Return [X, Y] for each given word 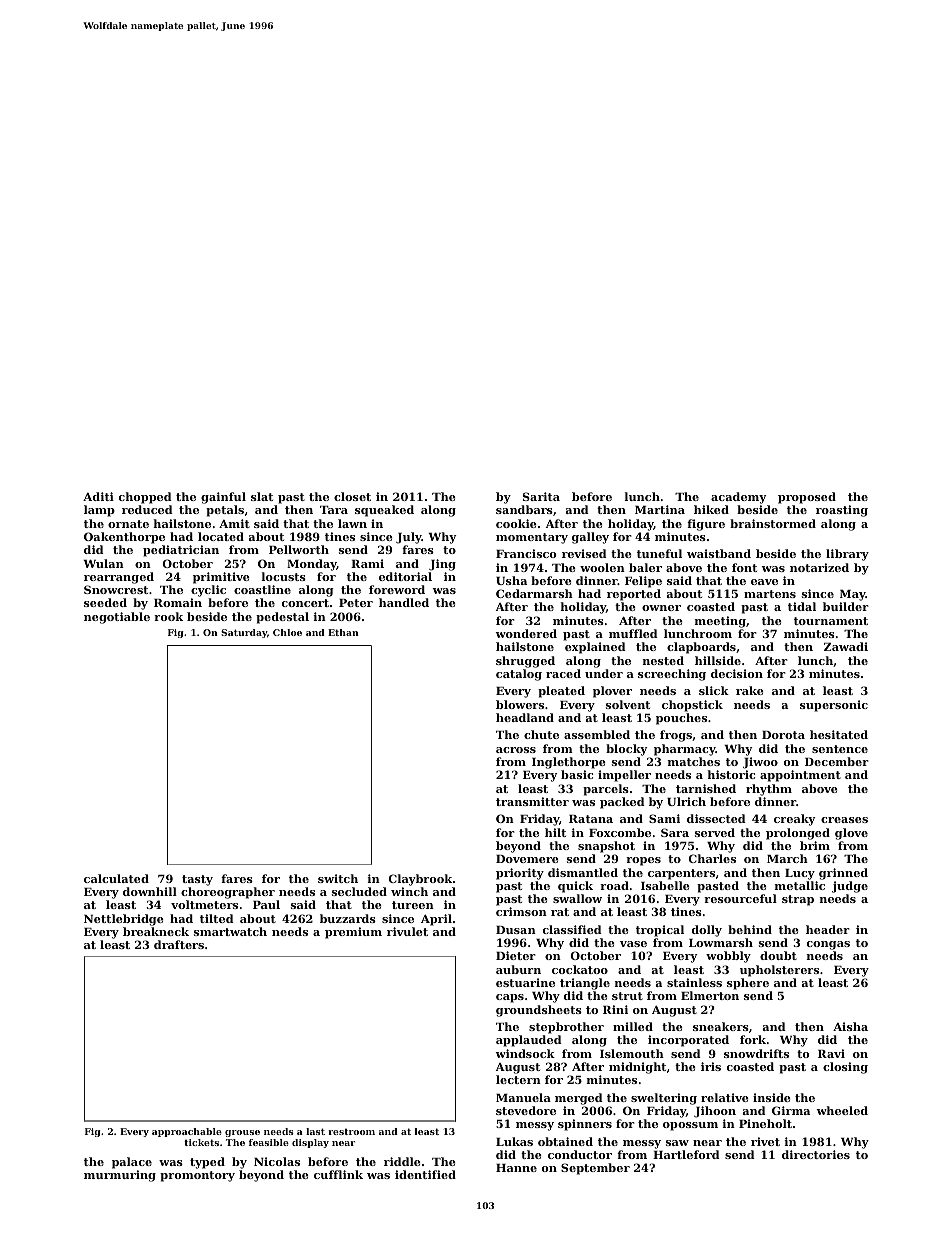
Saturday [244, 633]
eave [764, 582]
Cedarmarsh [534, 593]
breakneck [156, 931]
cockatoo [580, 969]
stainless [694, 982]
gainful [223, 498]
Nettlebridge [124, 920]
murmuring [120, 1176]
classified [572, 929]
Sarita [541, 496]
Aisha [850, 1026]
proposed [807, 498]
